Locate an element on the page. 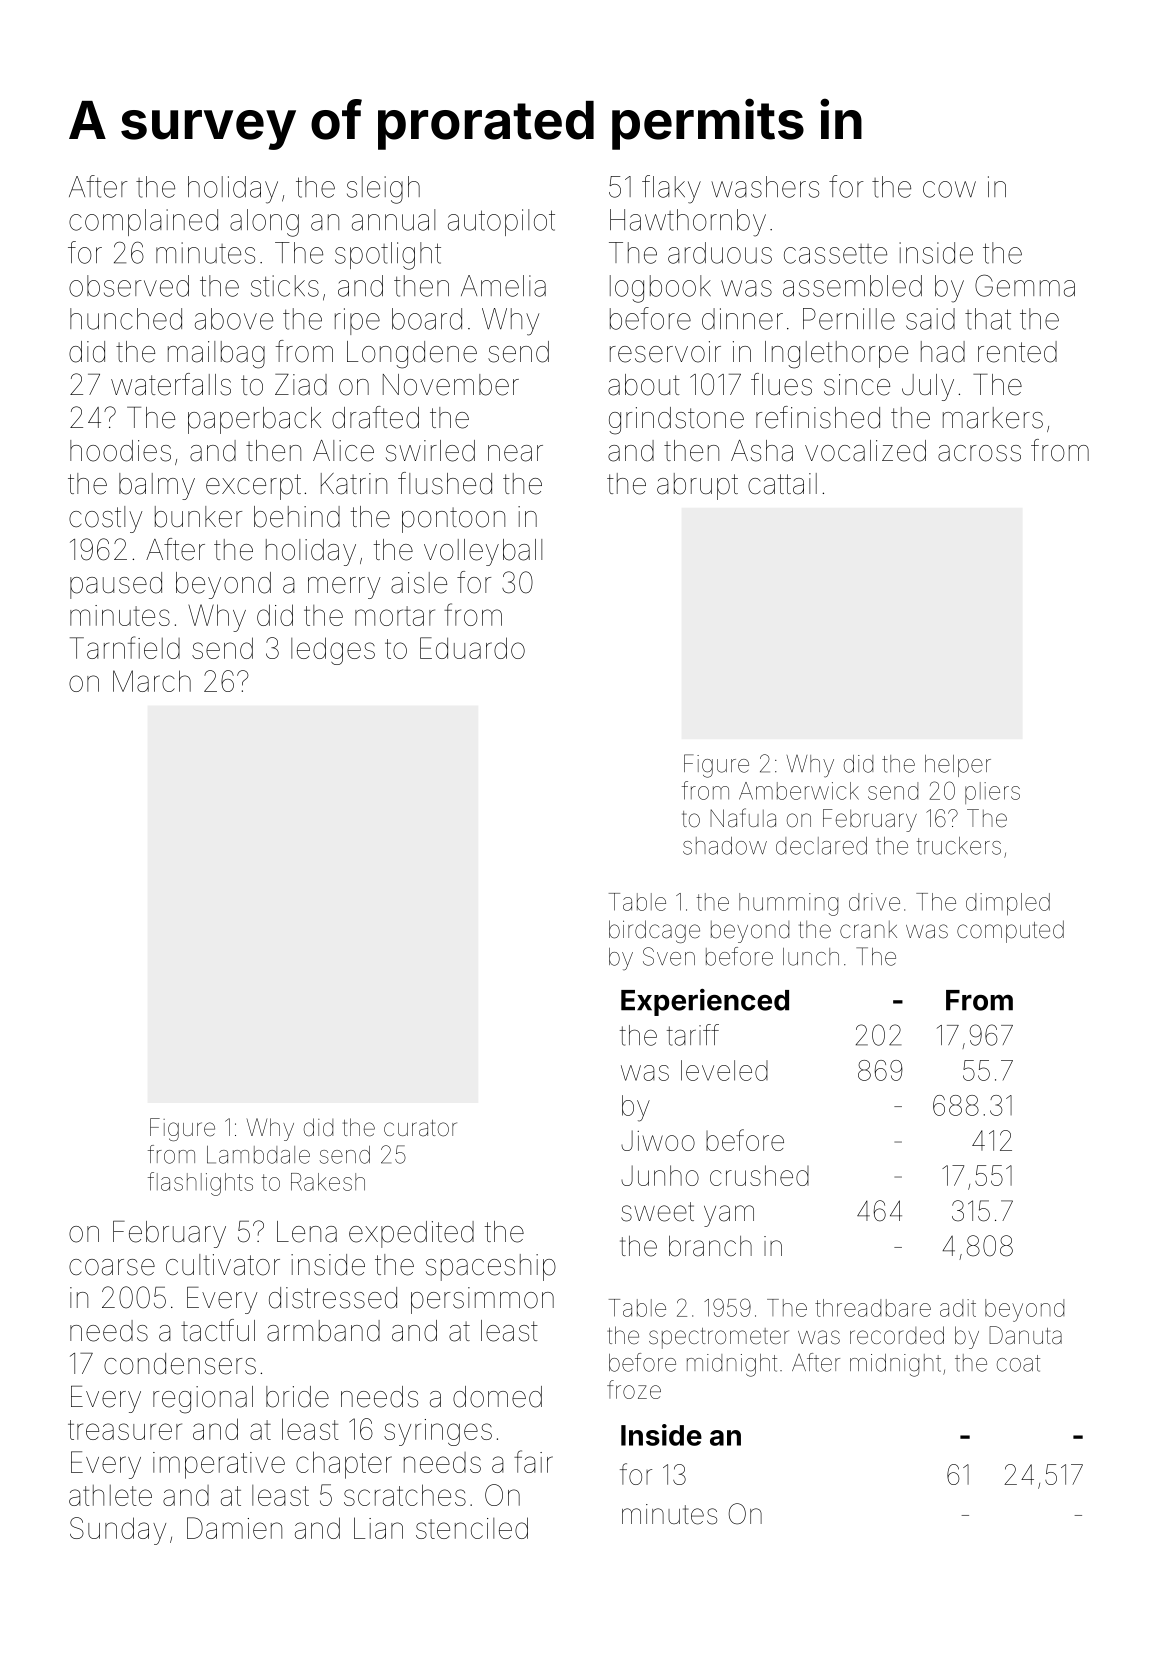 Image resolution: width=1165 pixels, height=1654 pixels. complained is located at coordinates (143, 222).
